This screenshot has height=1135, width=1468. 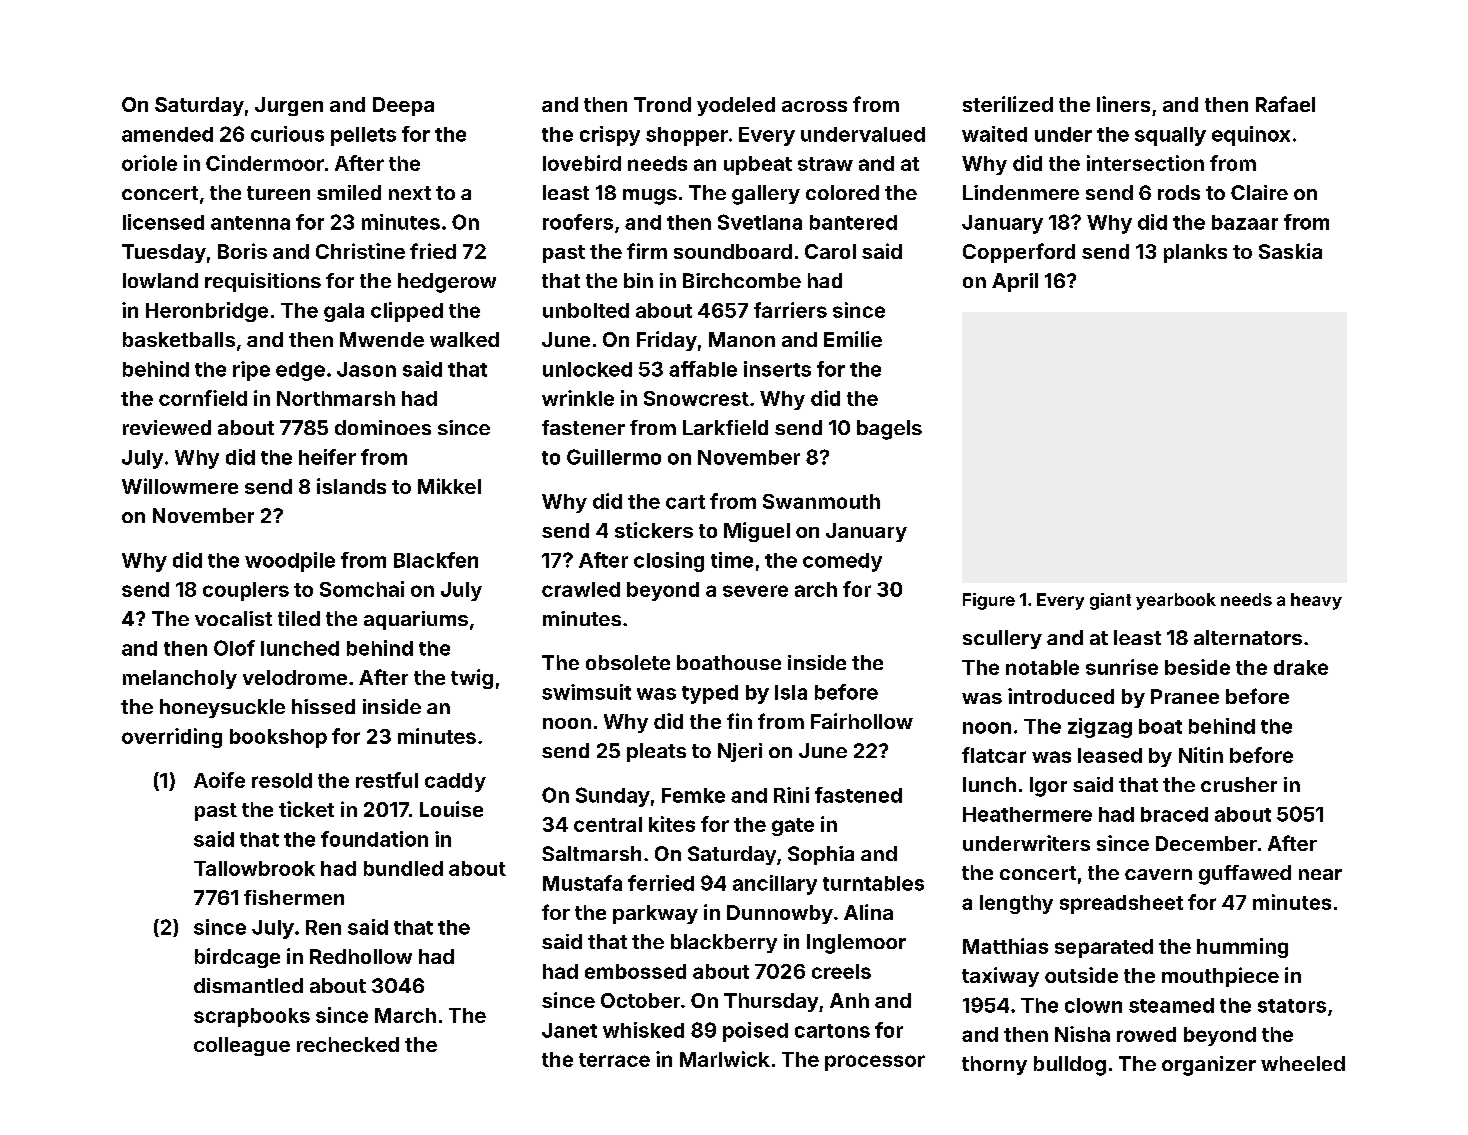 I want to click on Matthias, so click(x=1005, y=946).
